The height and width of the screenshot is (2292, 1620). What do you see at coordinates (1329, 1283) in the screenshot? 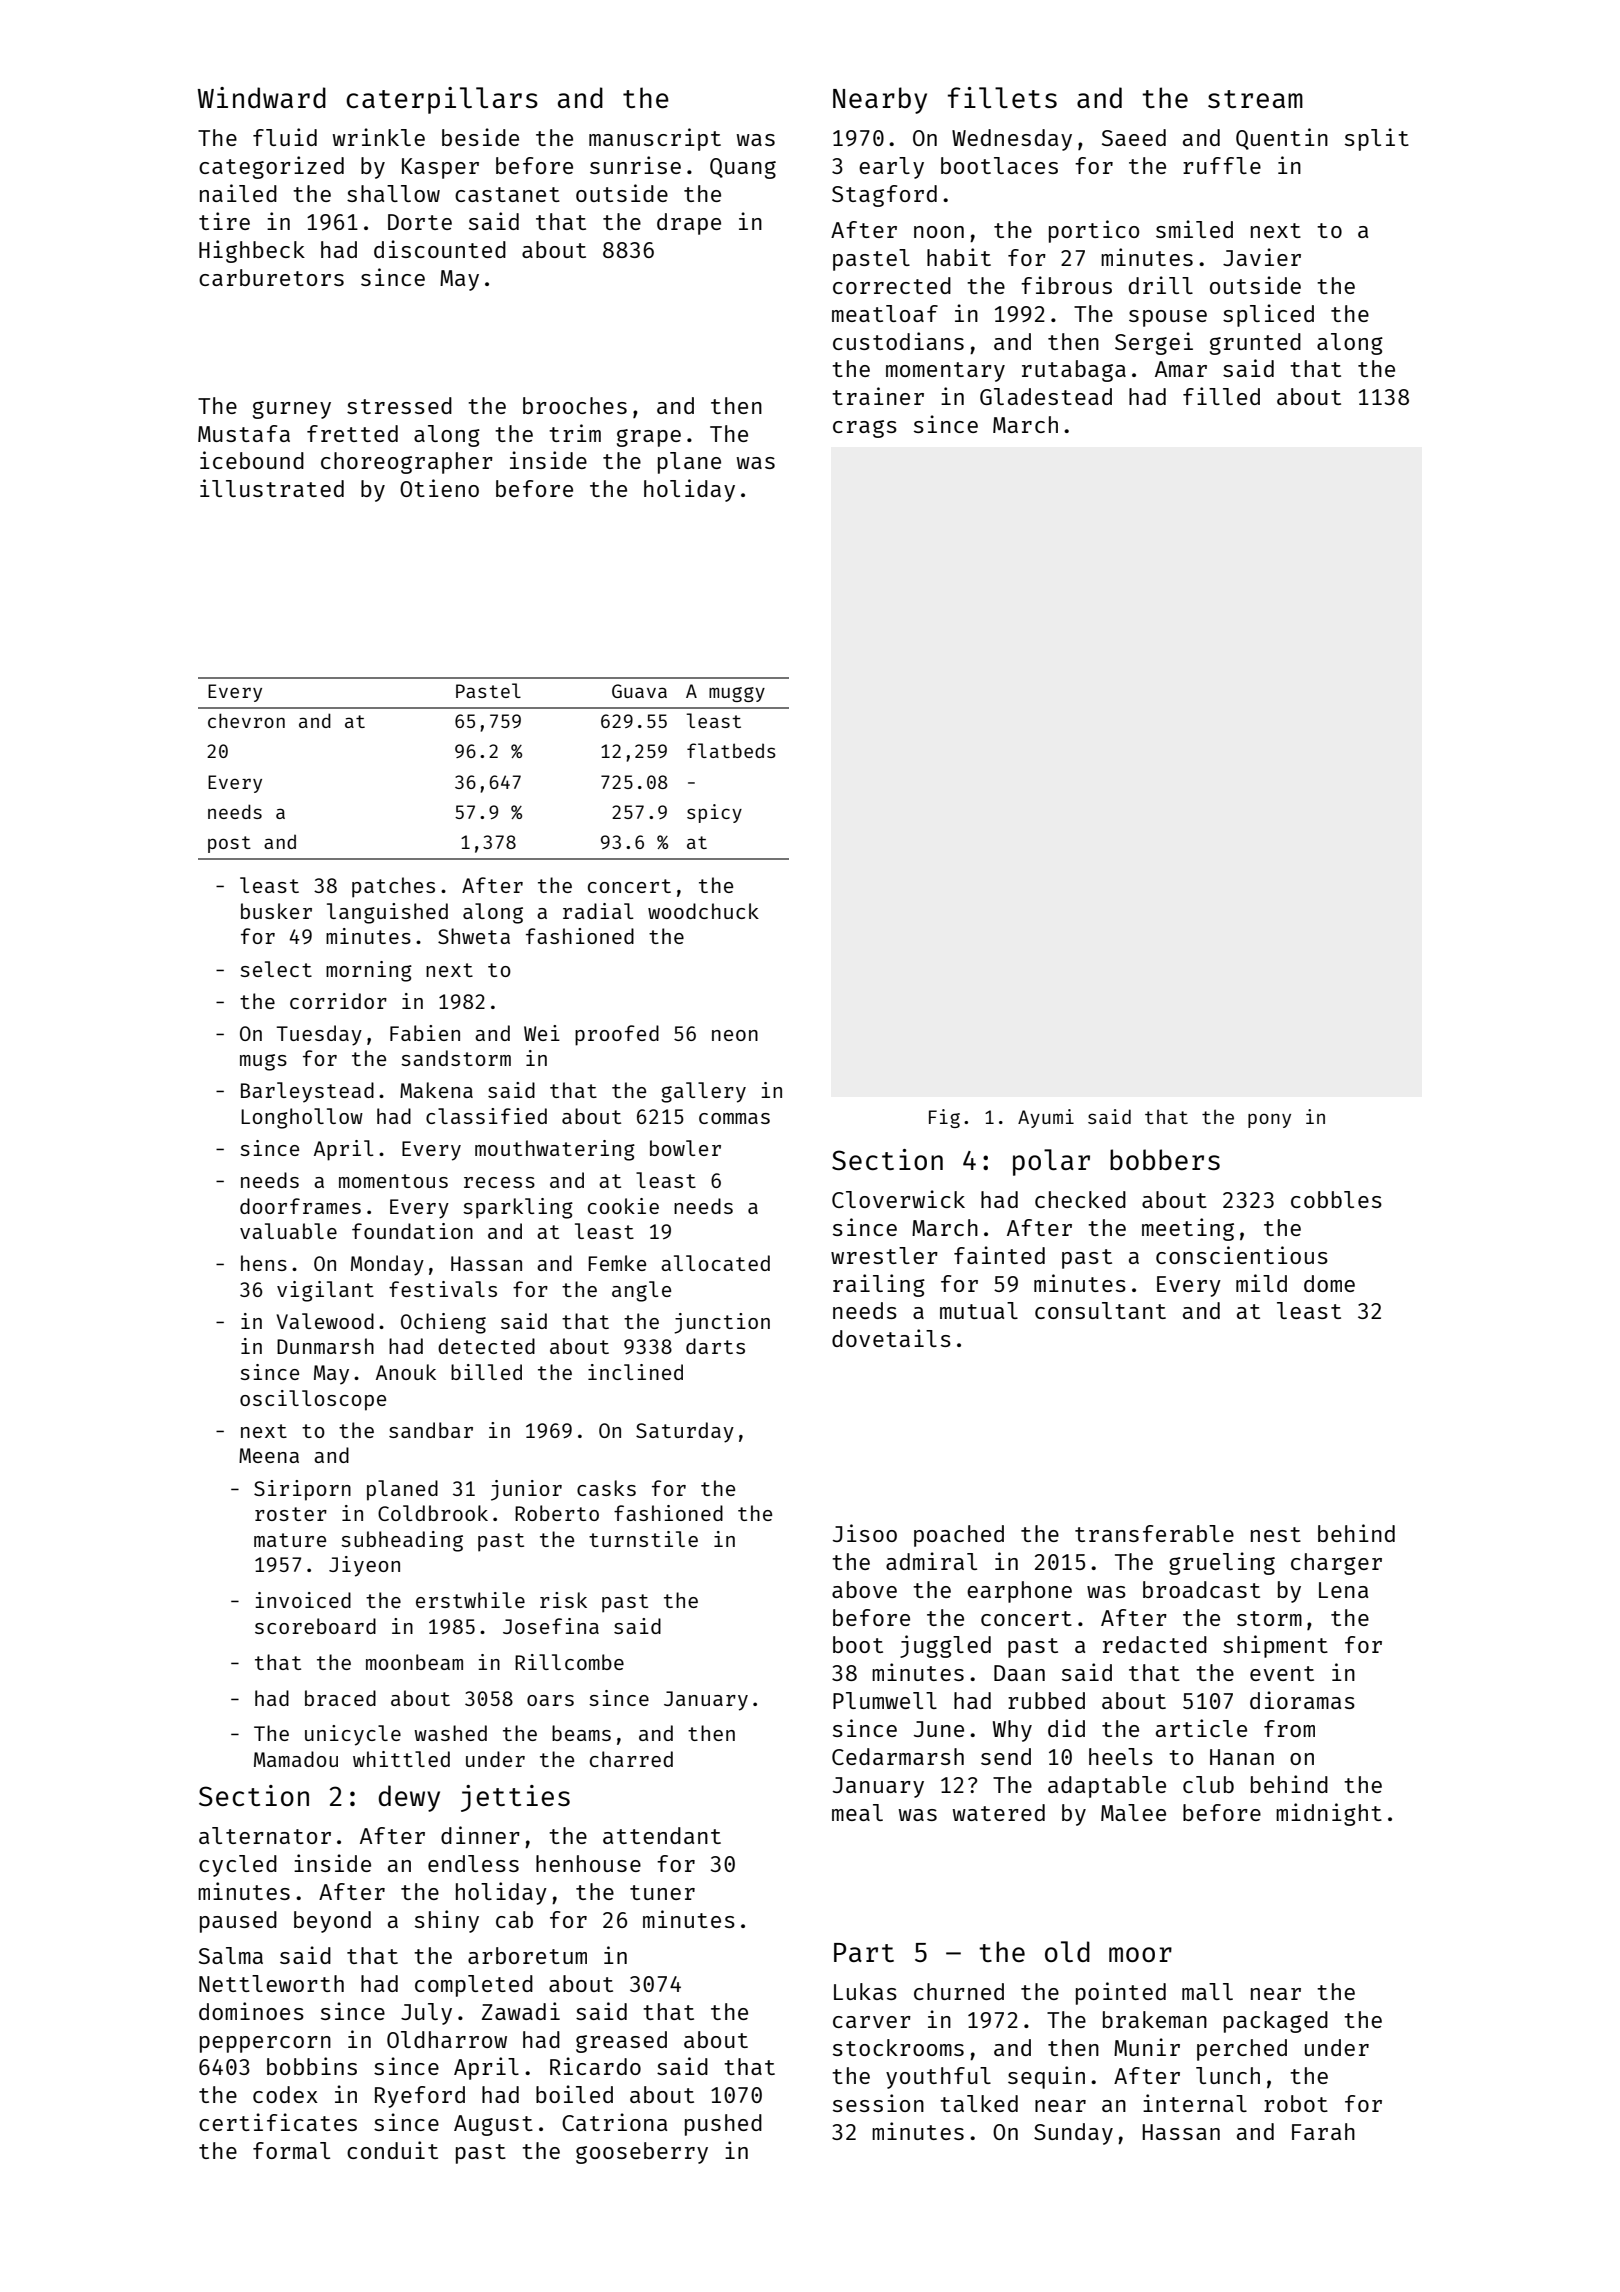
I see `dome` at bounding box center [1329, 1283].
